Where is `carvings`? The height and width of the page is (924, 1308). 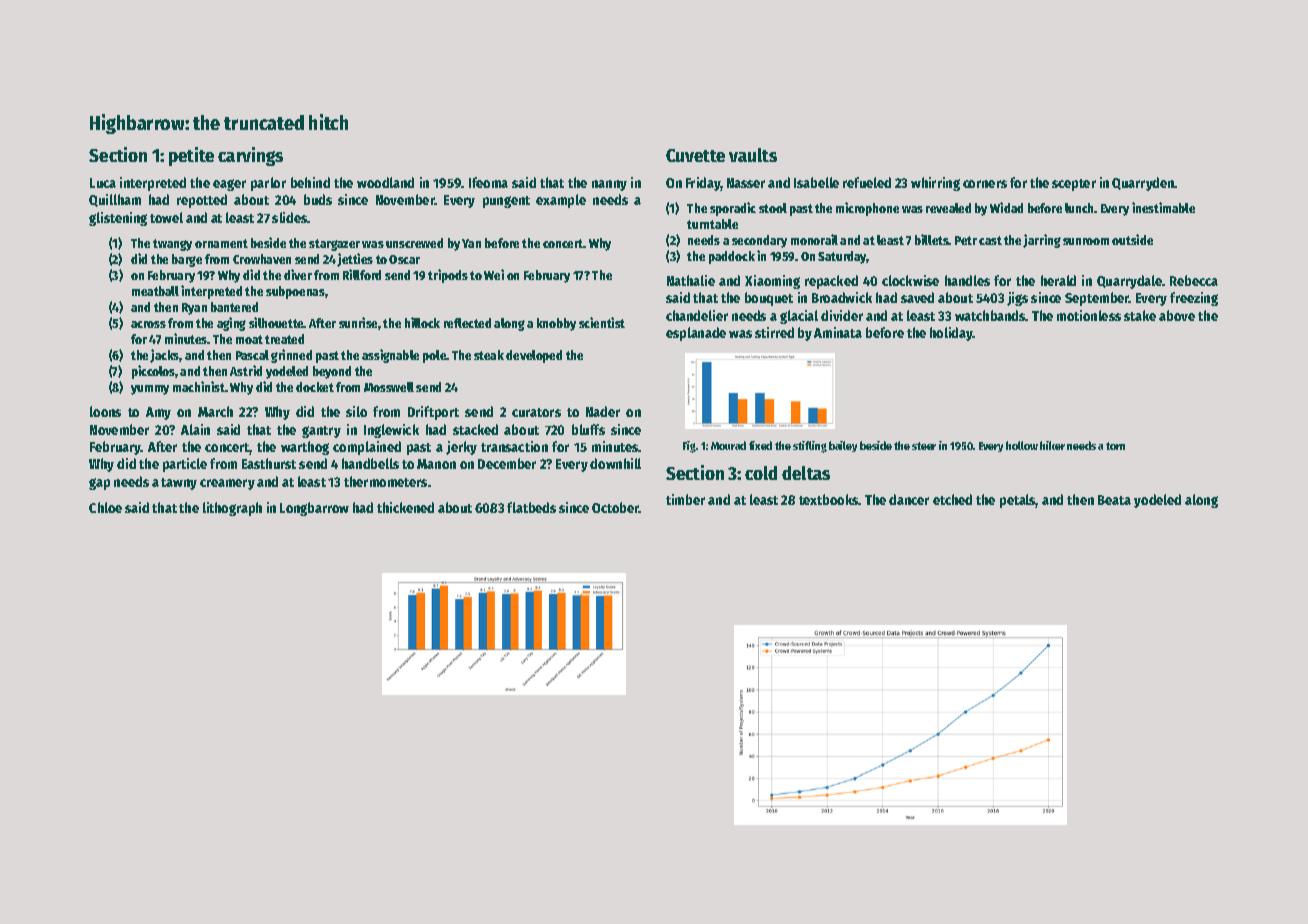 carvings is located at coordinates (250, 156).
